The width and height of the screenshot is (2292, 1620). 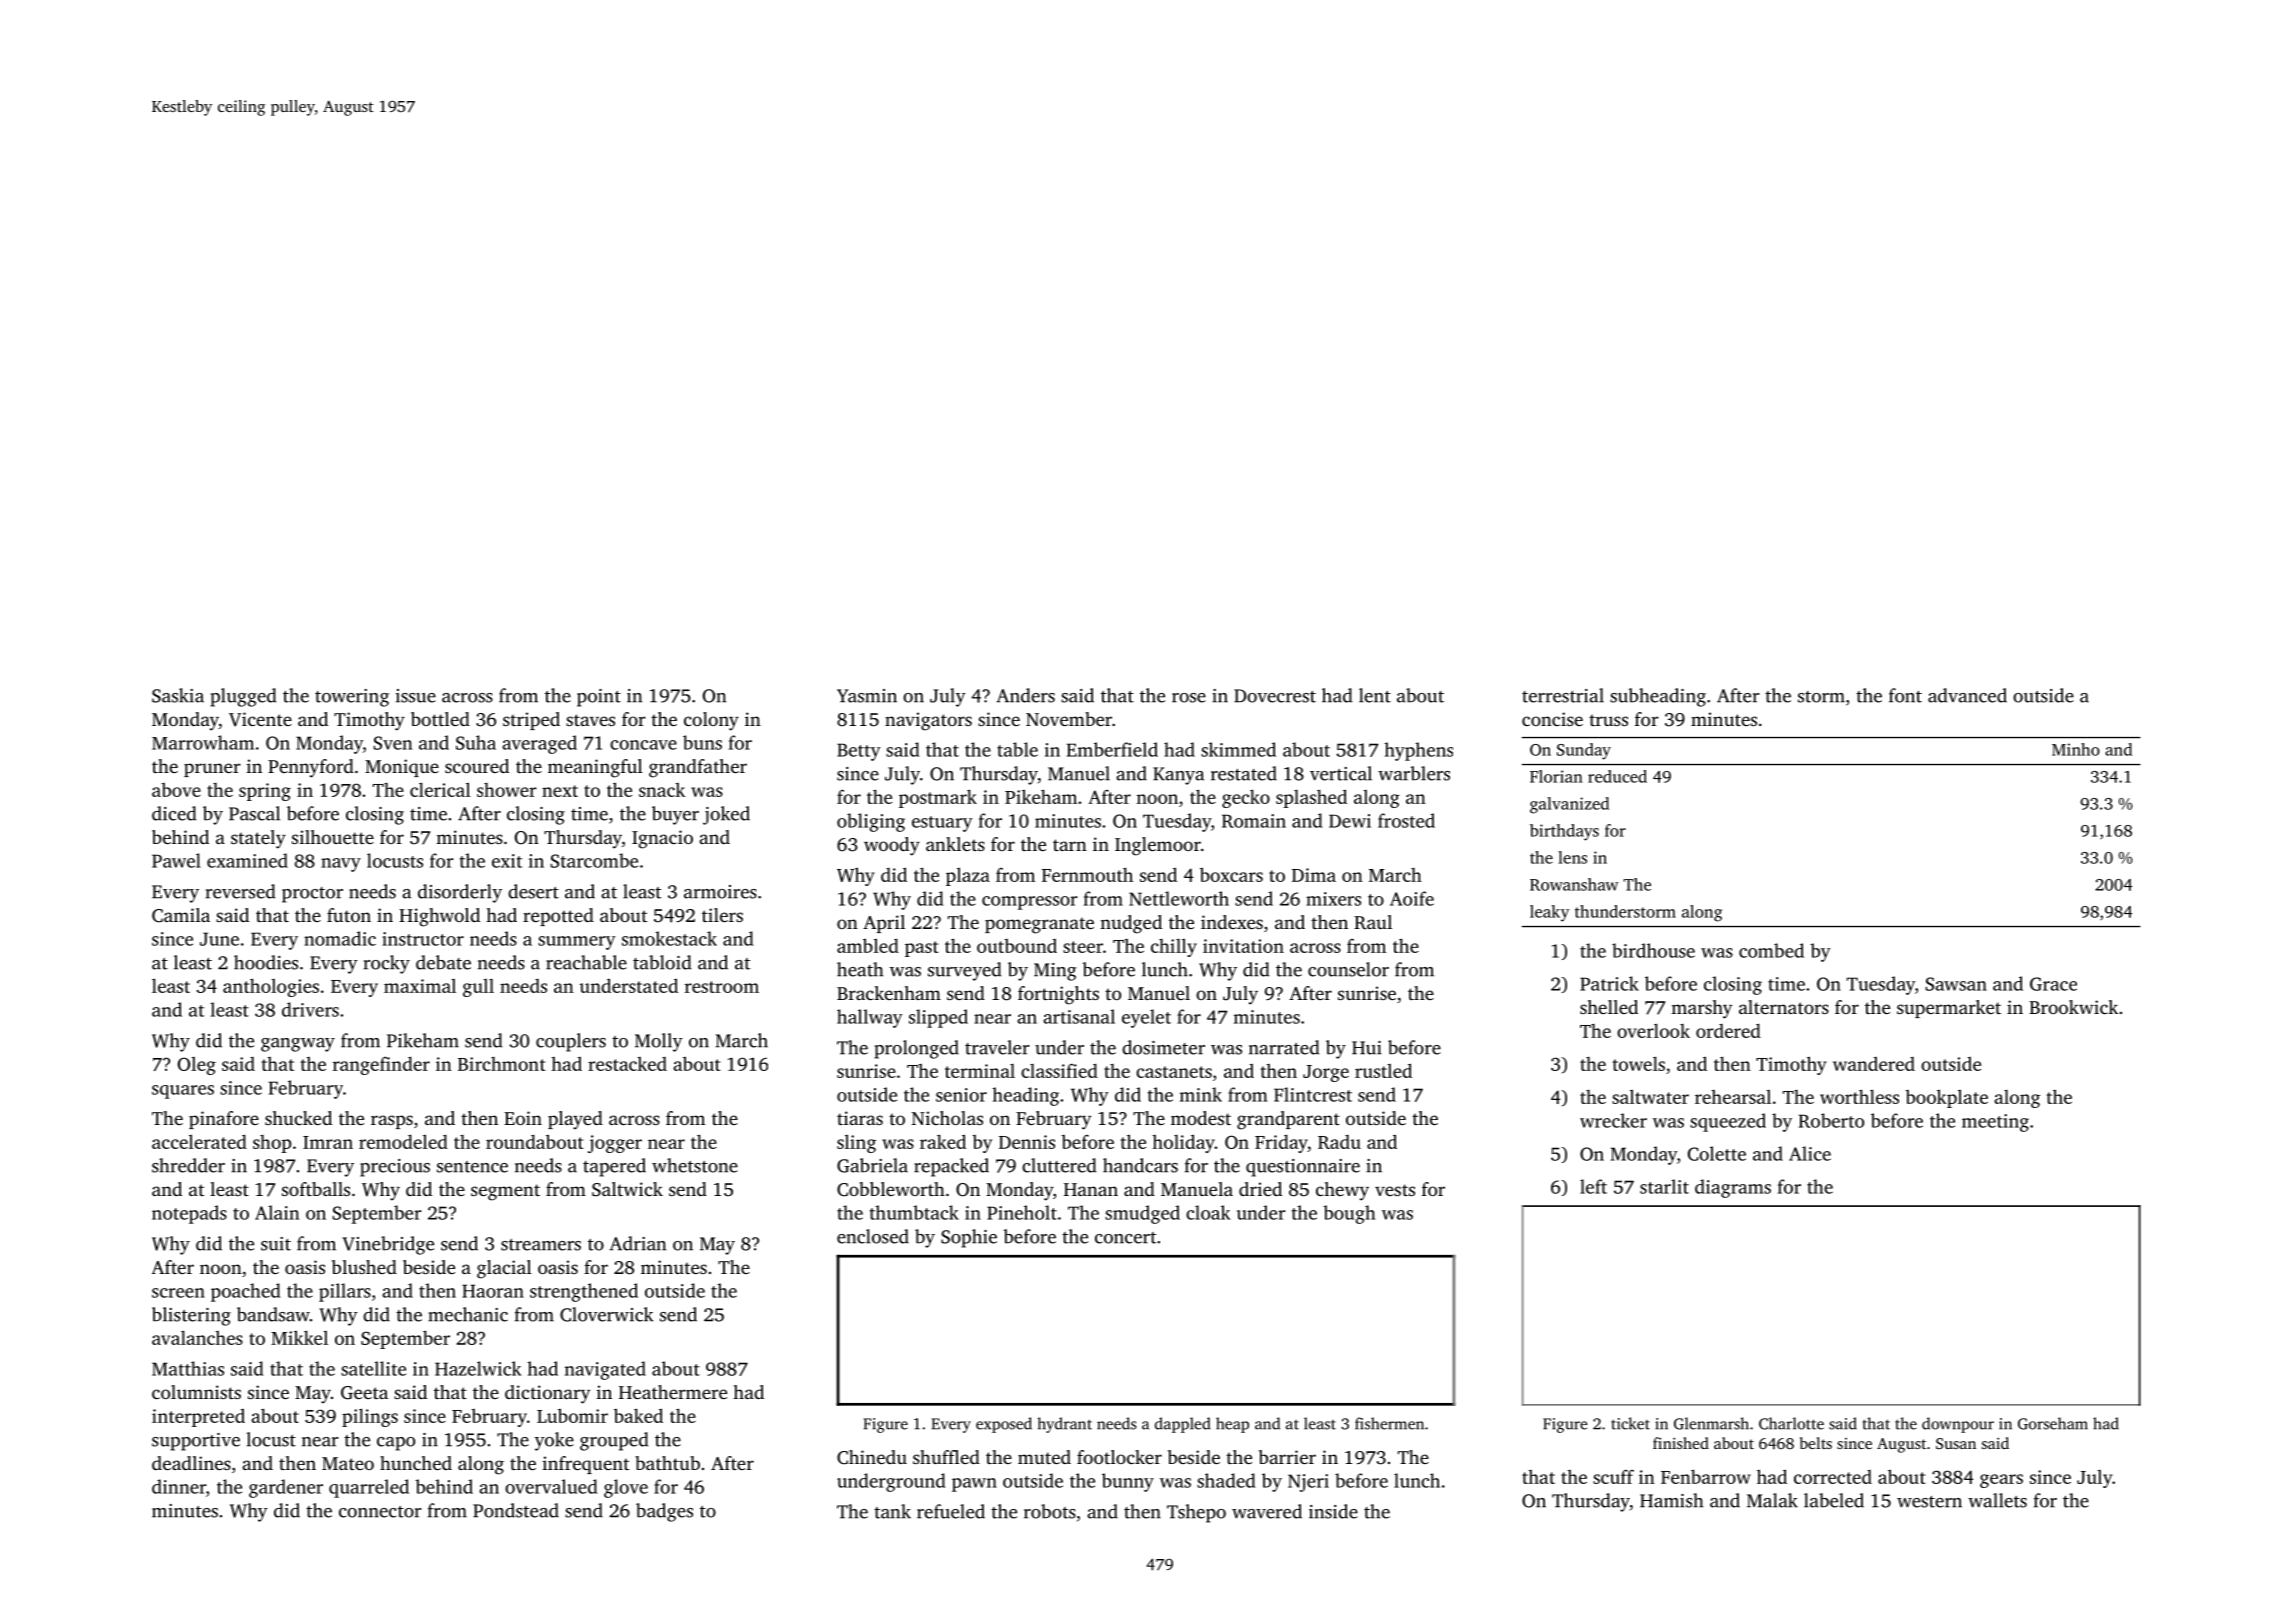 I want to click on bookplate, so click(x=1946, y=1098).
